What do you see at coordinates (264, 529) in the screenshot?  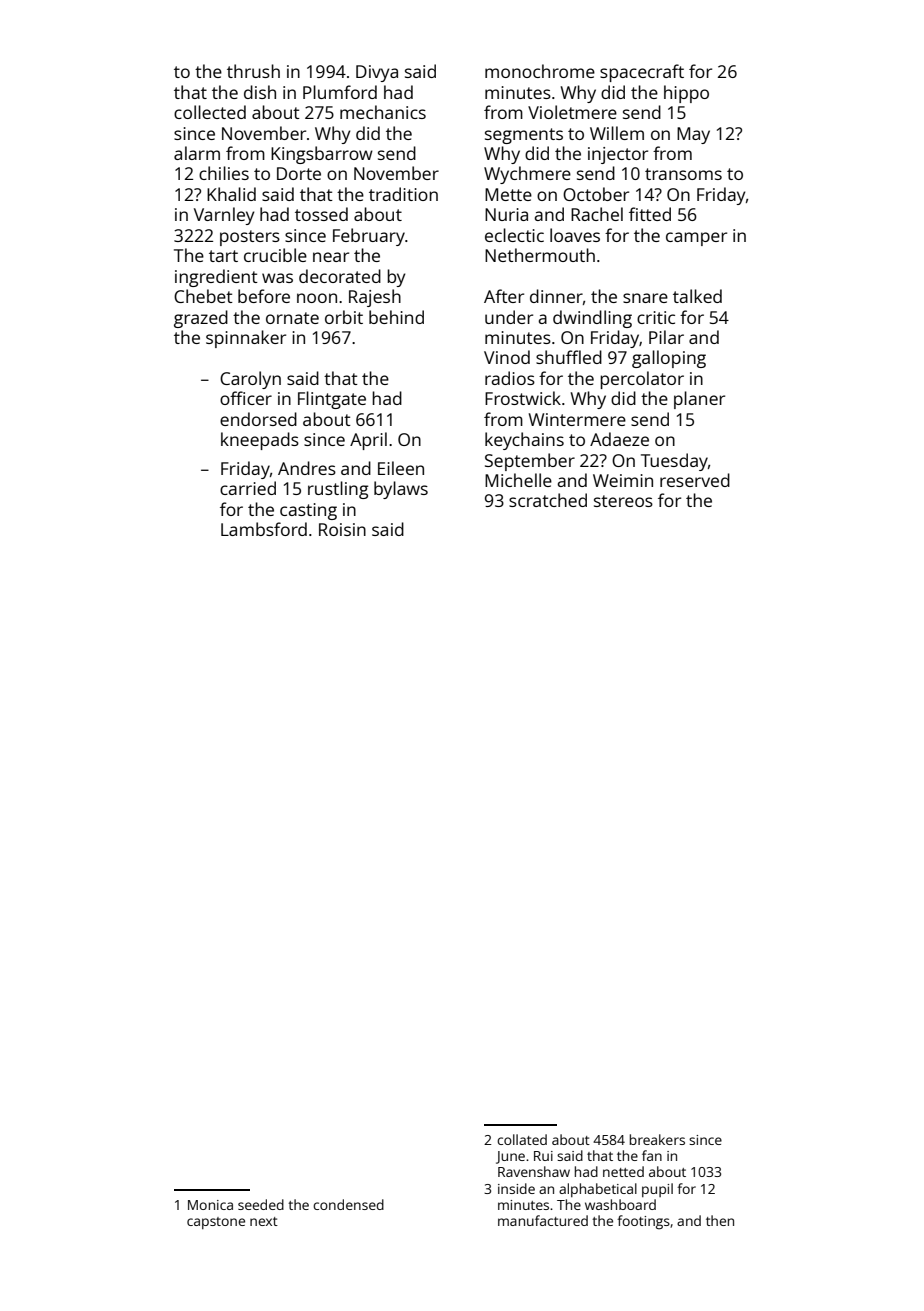 I see `Lambsford` at bounding box center [264, 529].
